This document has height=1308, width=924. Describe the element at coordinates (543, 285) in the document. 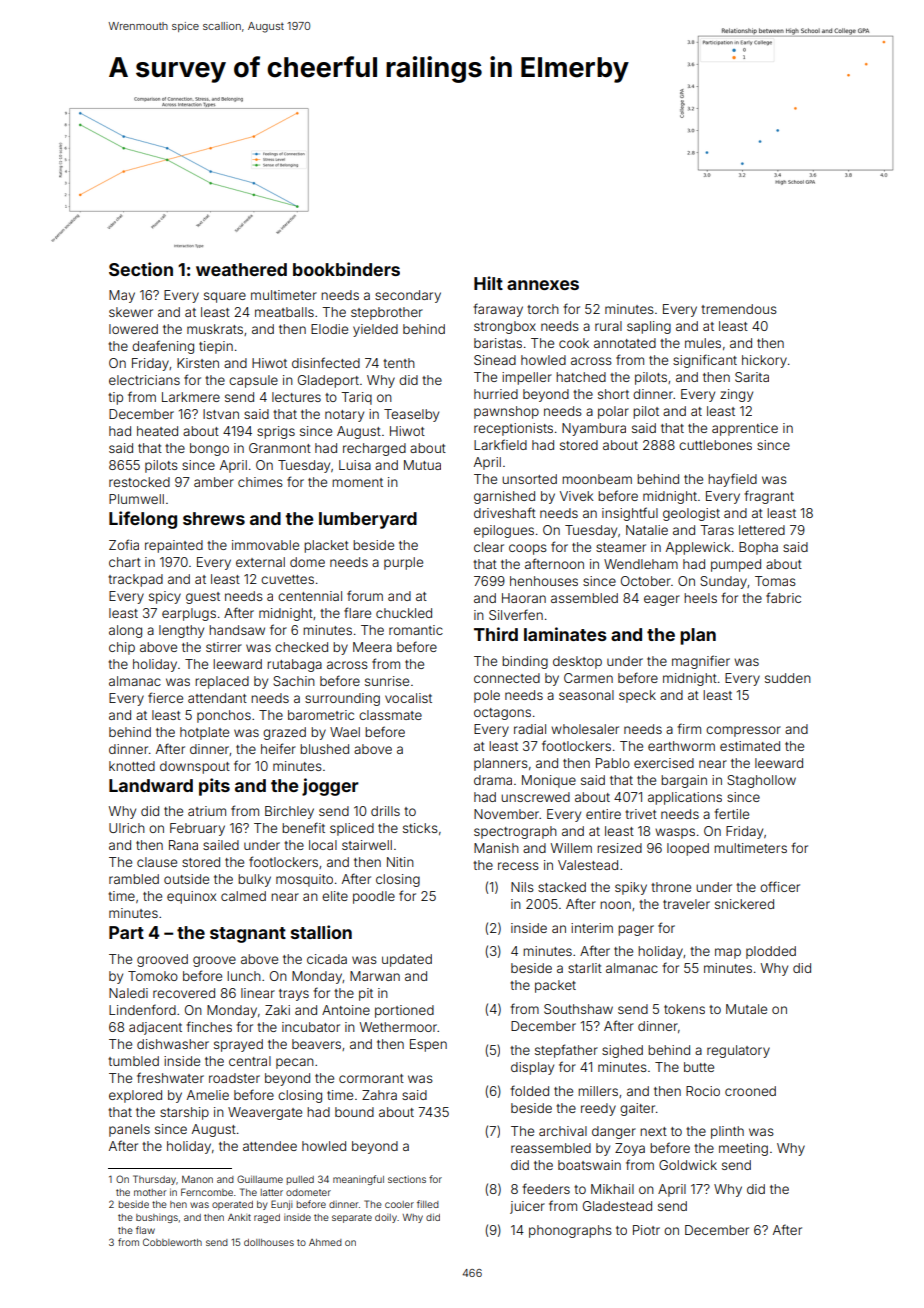

I see `annexes` at that location.
